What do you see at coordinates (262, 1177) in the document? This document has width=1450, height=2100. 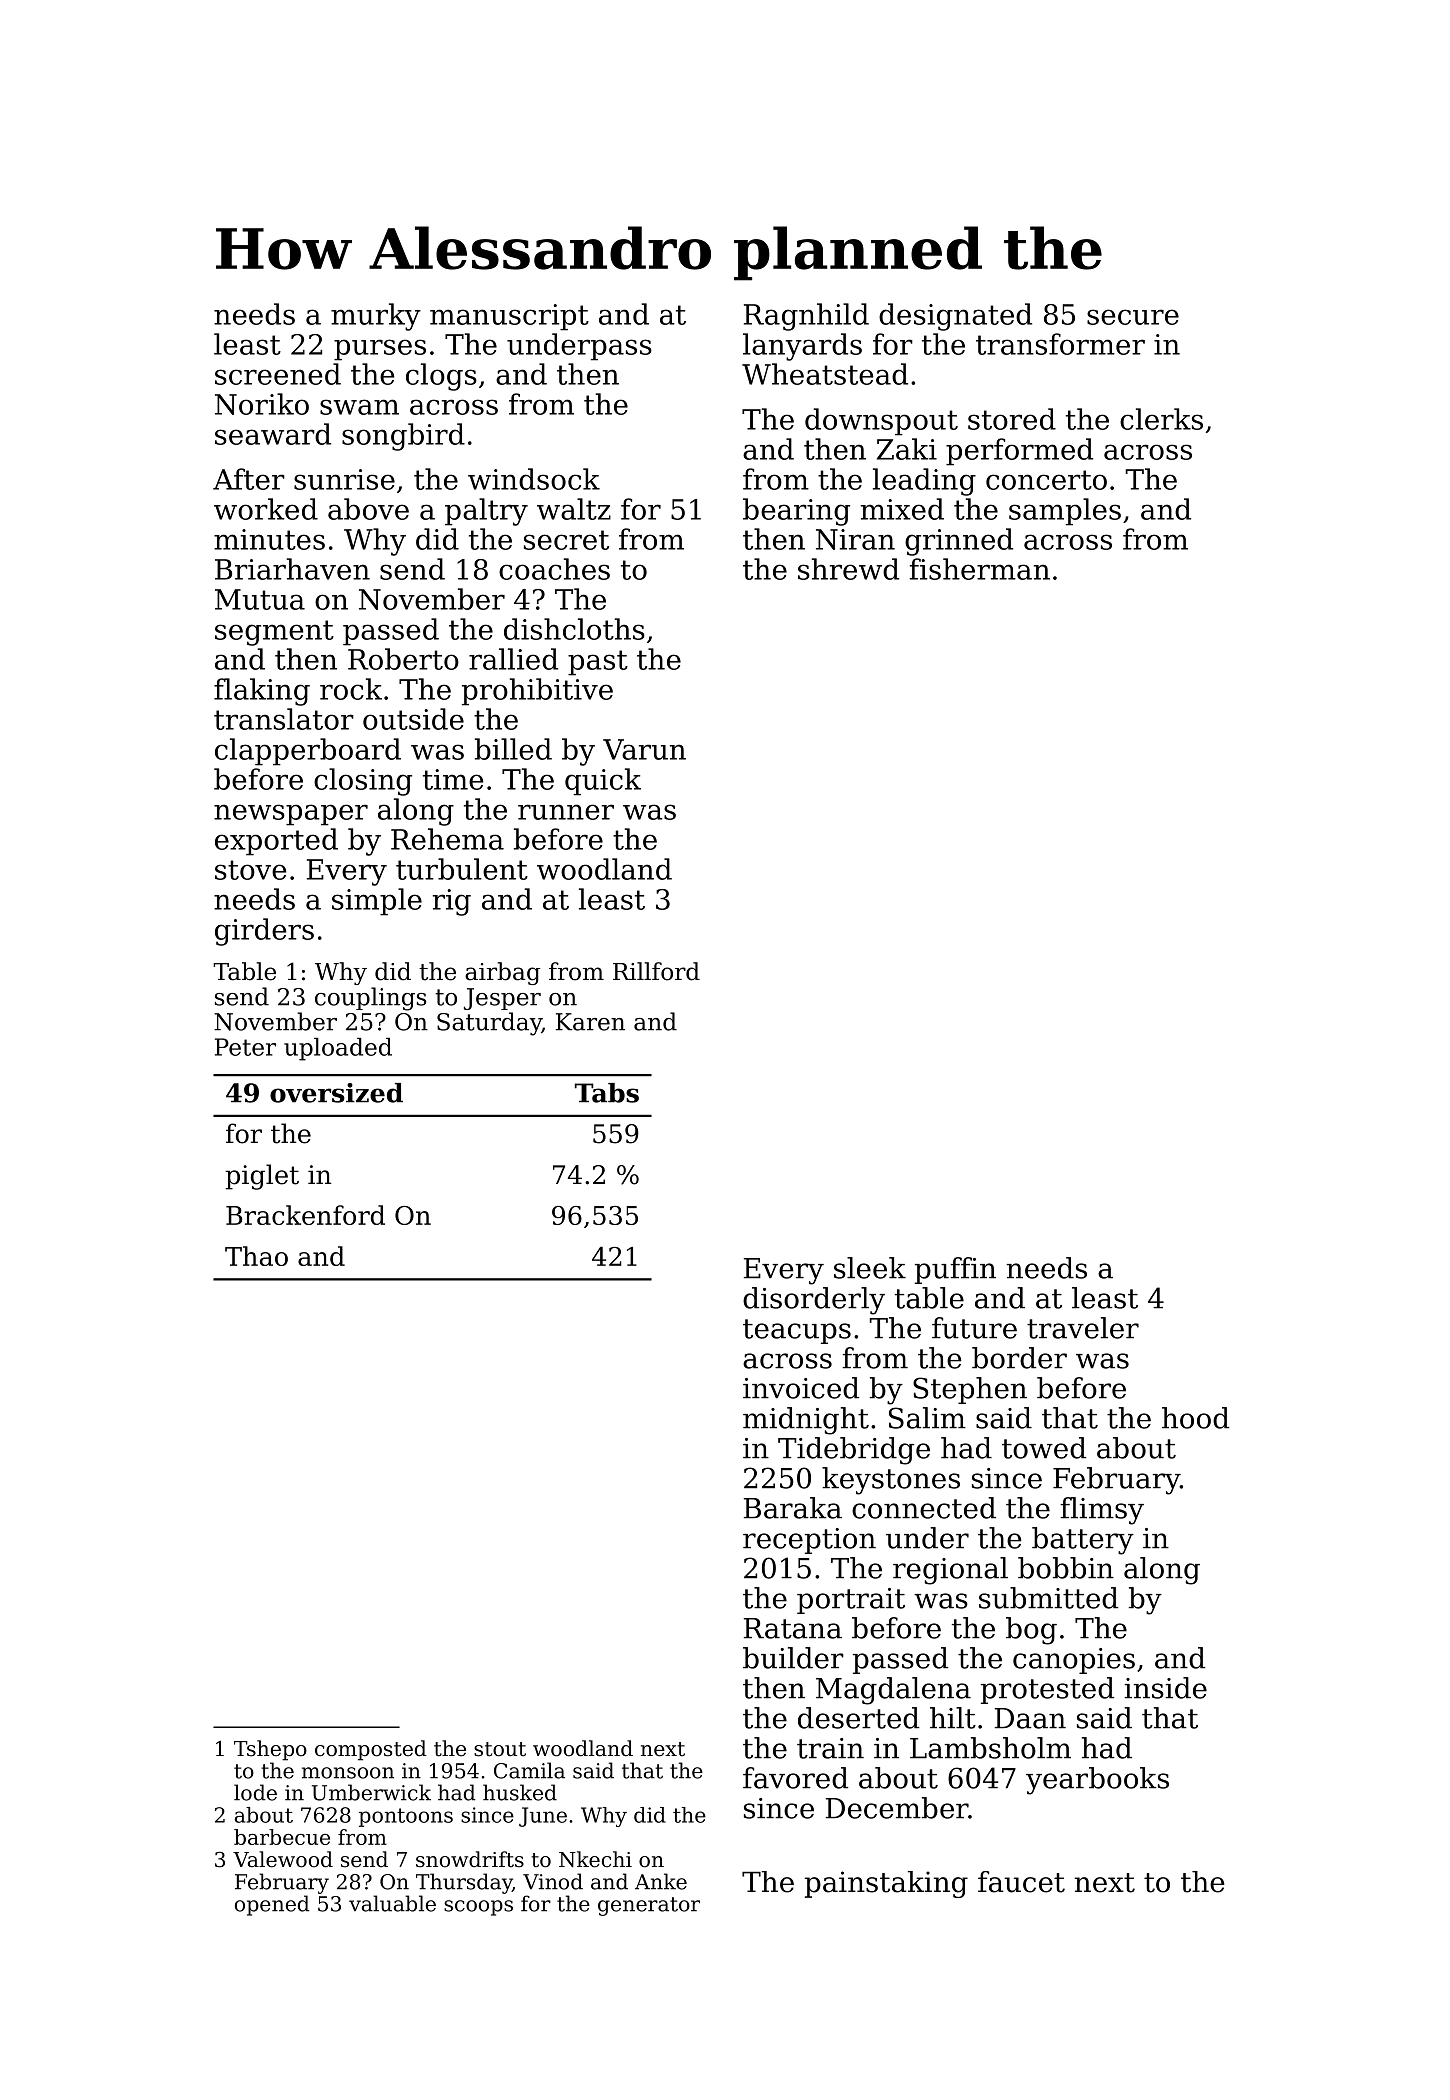 I see `piglet` at bounding box center [262, 1177].
